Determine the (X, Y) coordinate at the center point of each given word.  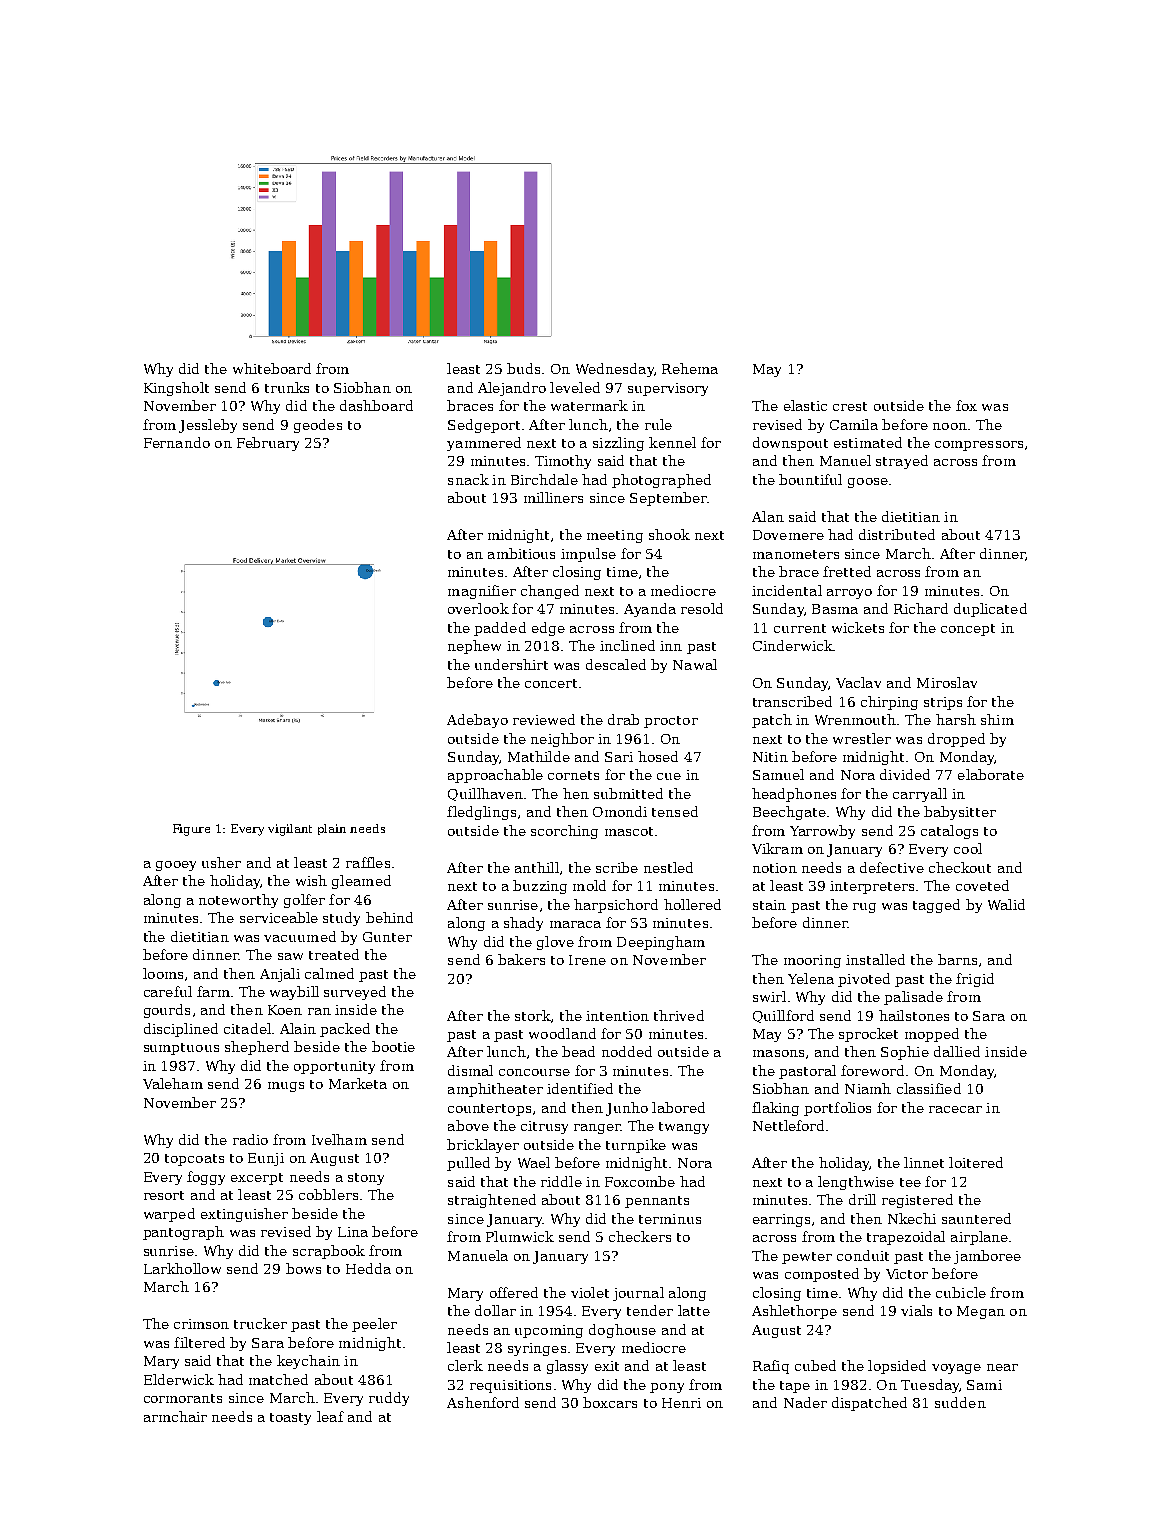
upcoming (549, 1331)
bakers (521, 959)
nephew (474, 647)
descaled (616, 664)
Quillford (783, 1016)
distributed (897, 534)
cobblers (328, 1194)
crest (850, 406)
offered (514, 1292)
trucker (260, 1323)
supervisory (668, 389)
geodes (318, 426)
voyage (956, 1369)
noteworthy (238, 901)
